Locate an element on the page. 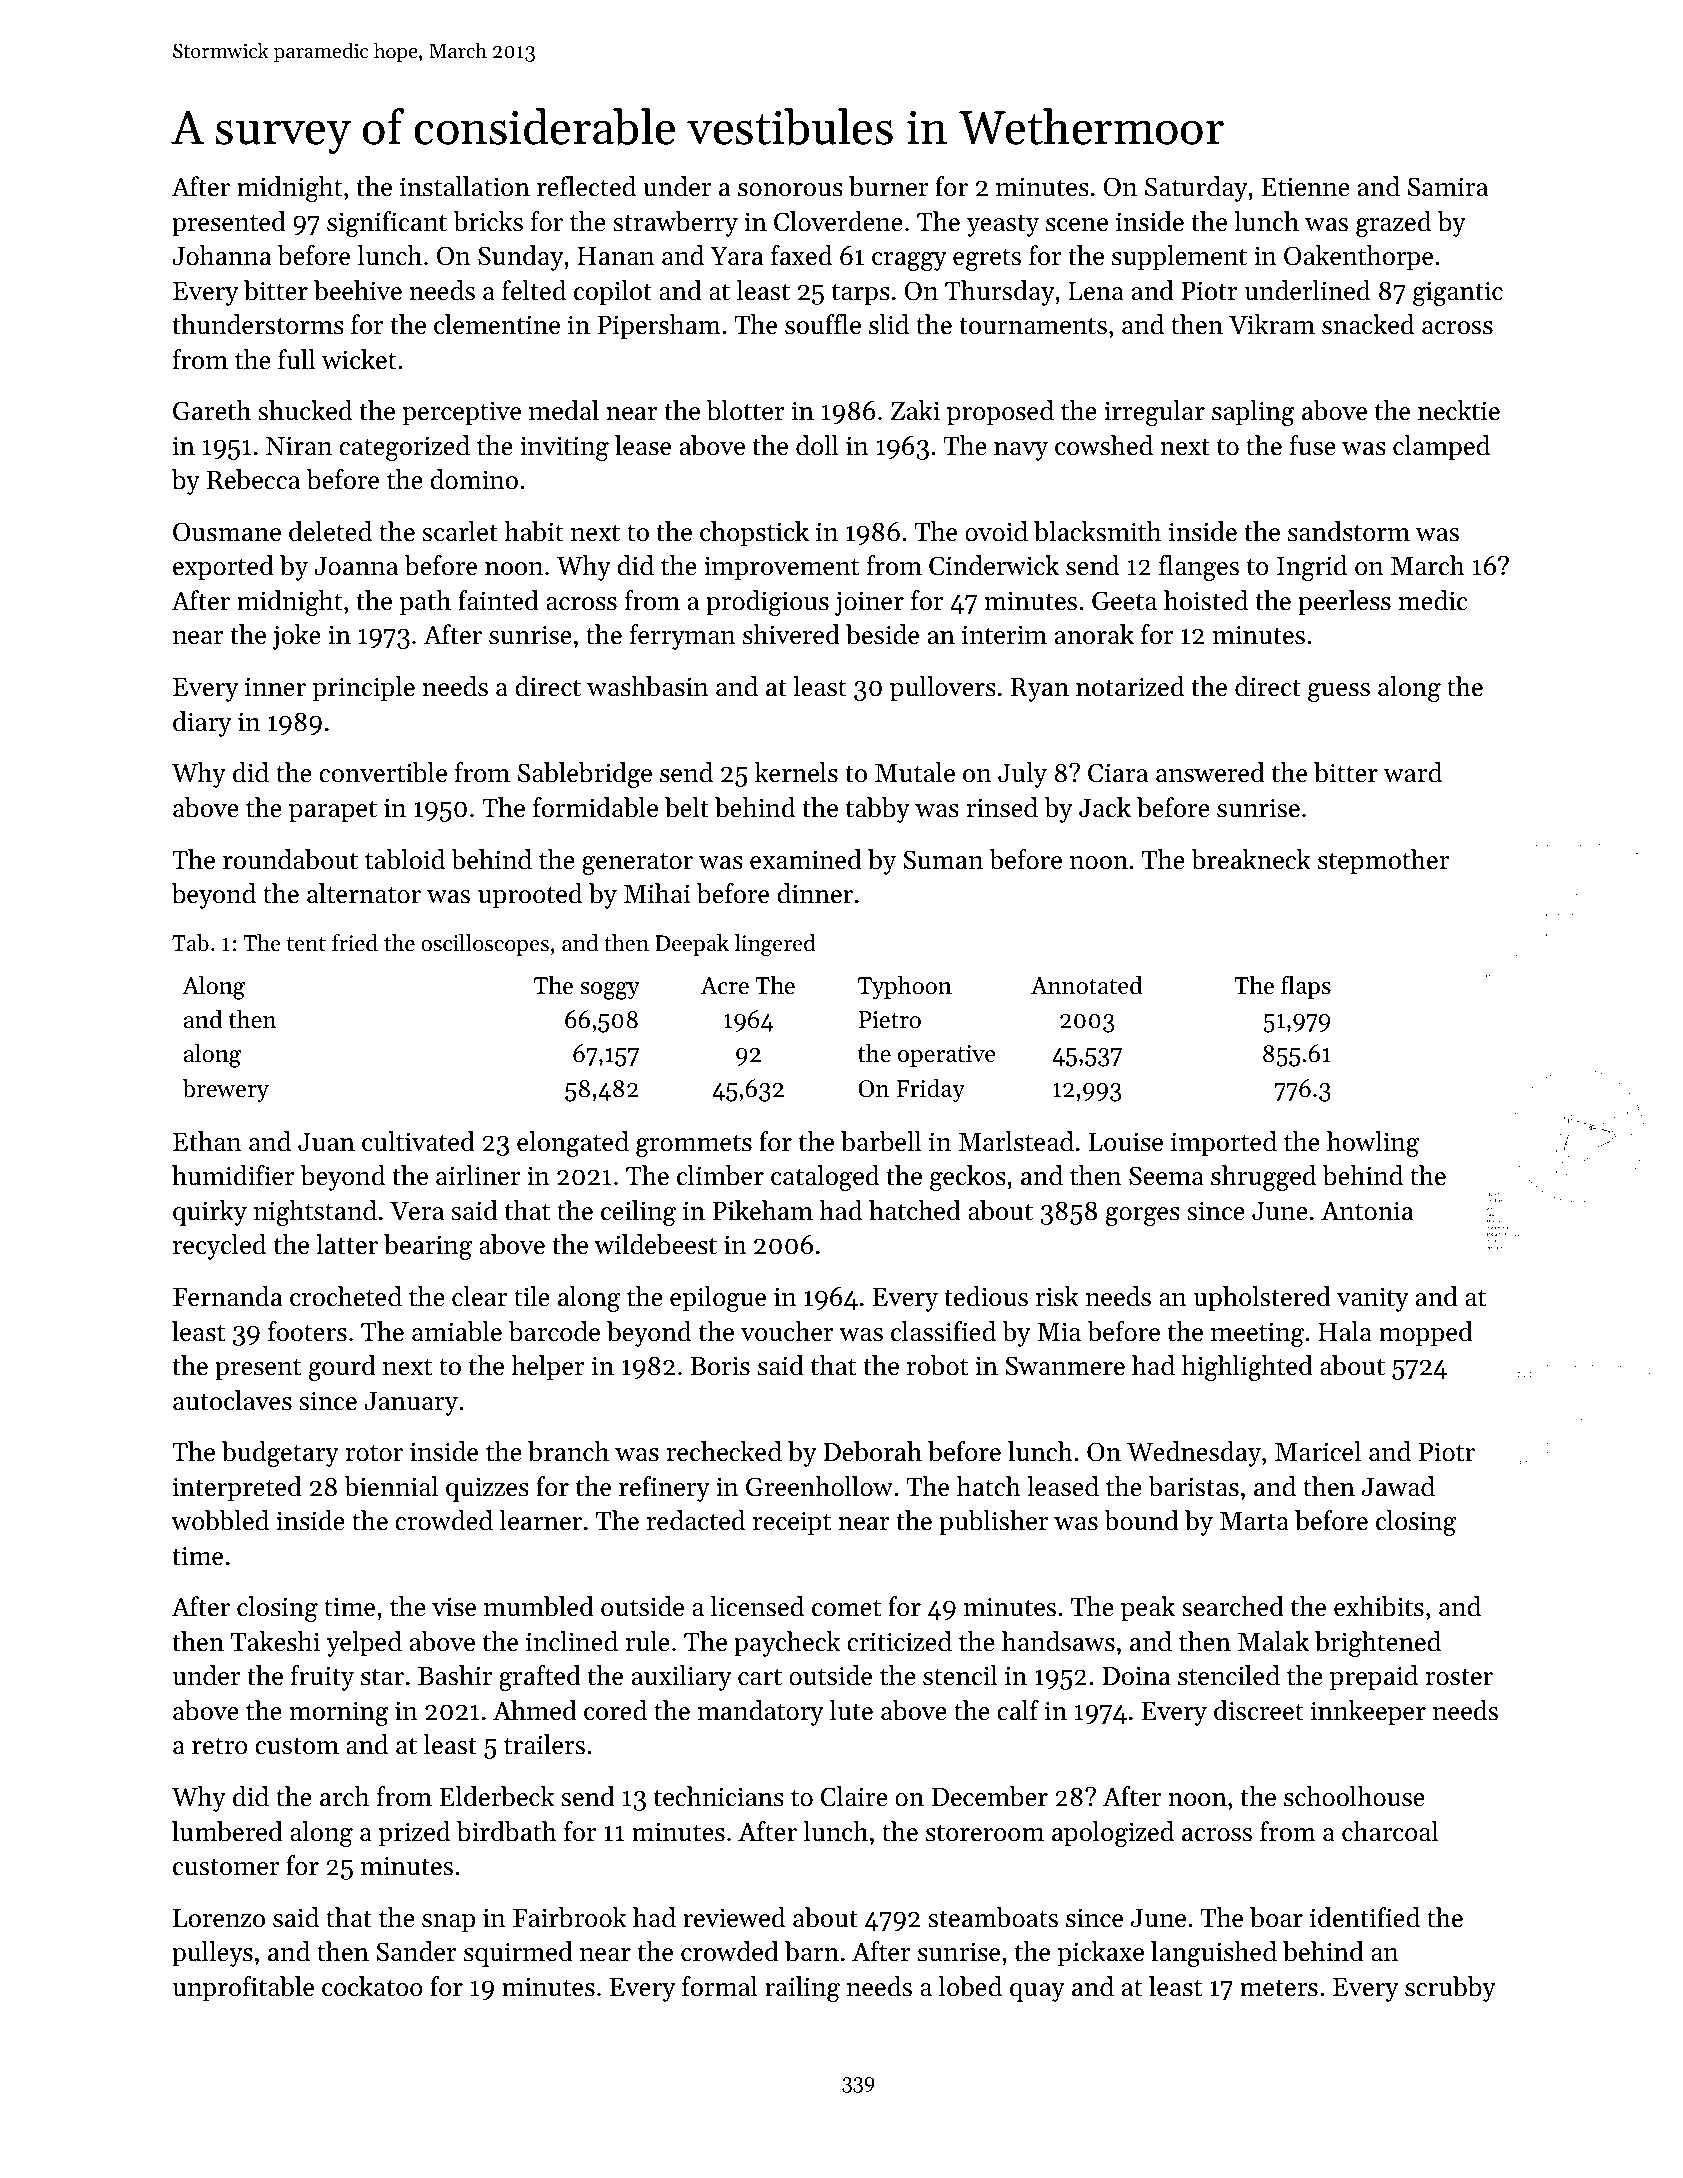 The image size is (1683, 2178). elongated is located at coordinates (573, 1144).
